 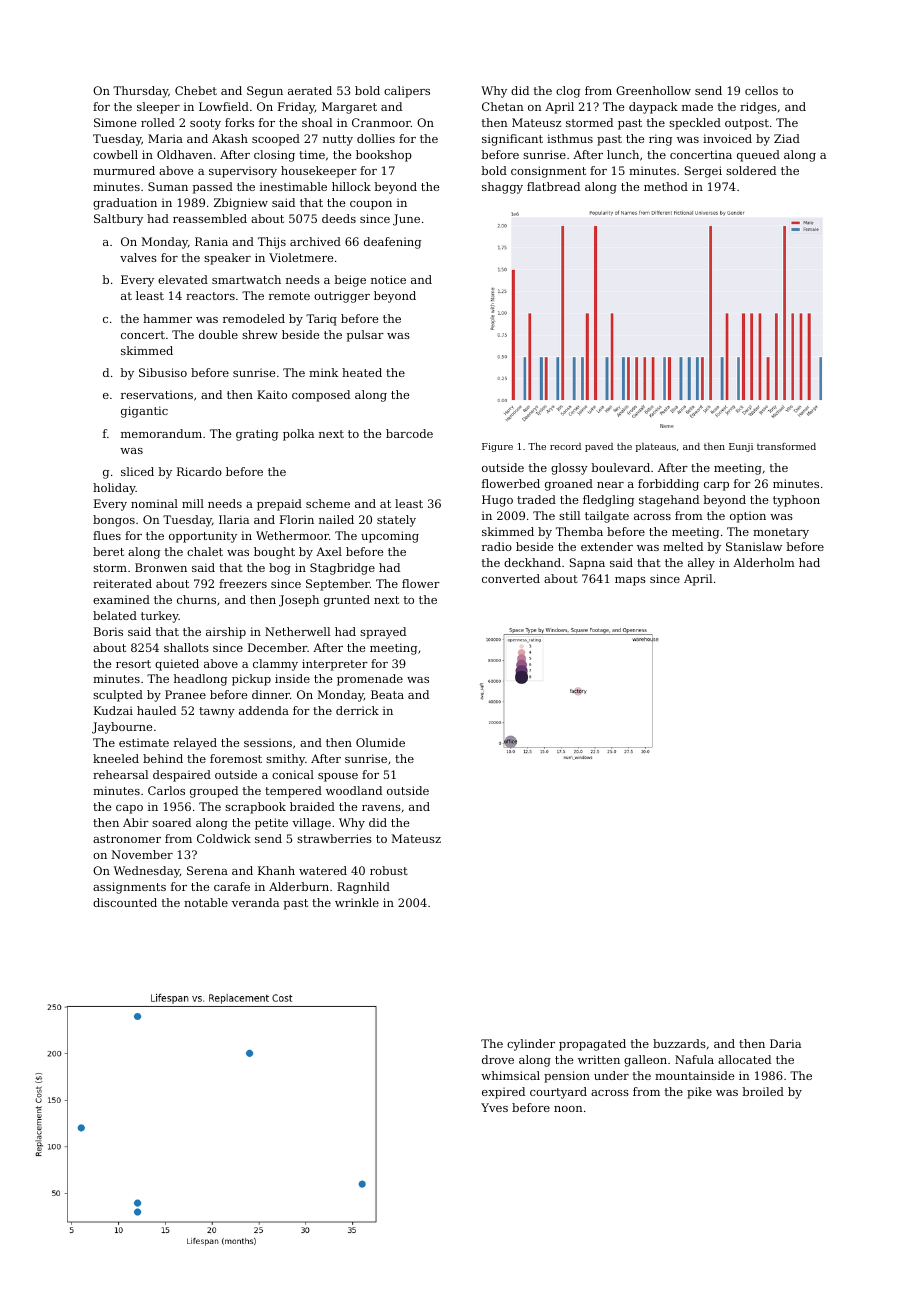 I want to click on broiled, so click(x=763, y=1091).
